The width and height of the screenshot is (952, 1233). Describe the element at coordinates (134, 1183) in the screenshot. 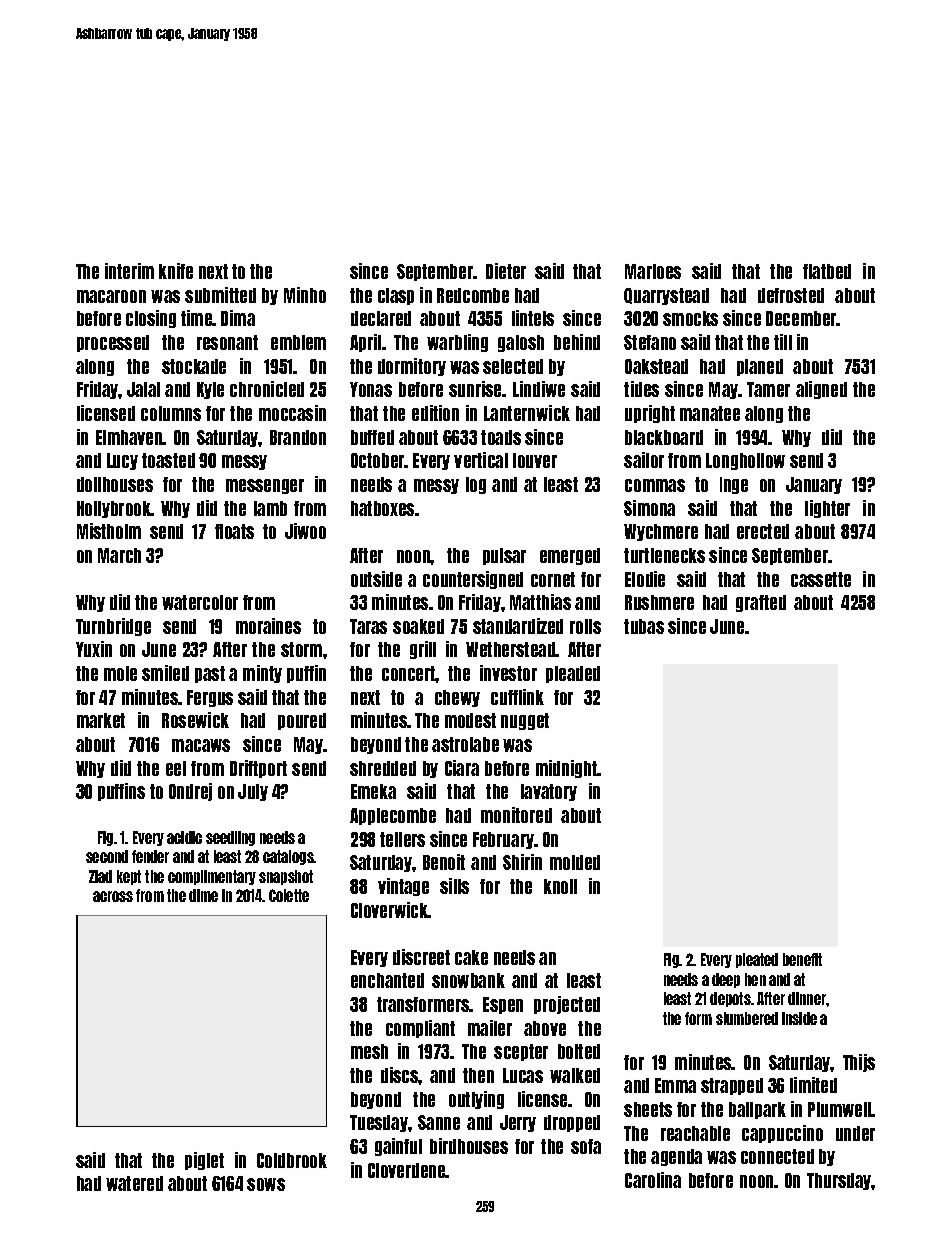

I see `watered` at that location.
